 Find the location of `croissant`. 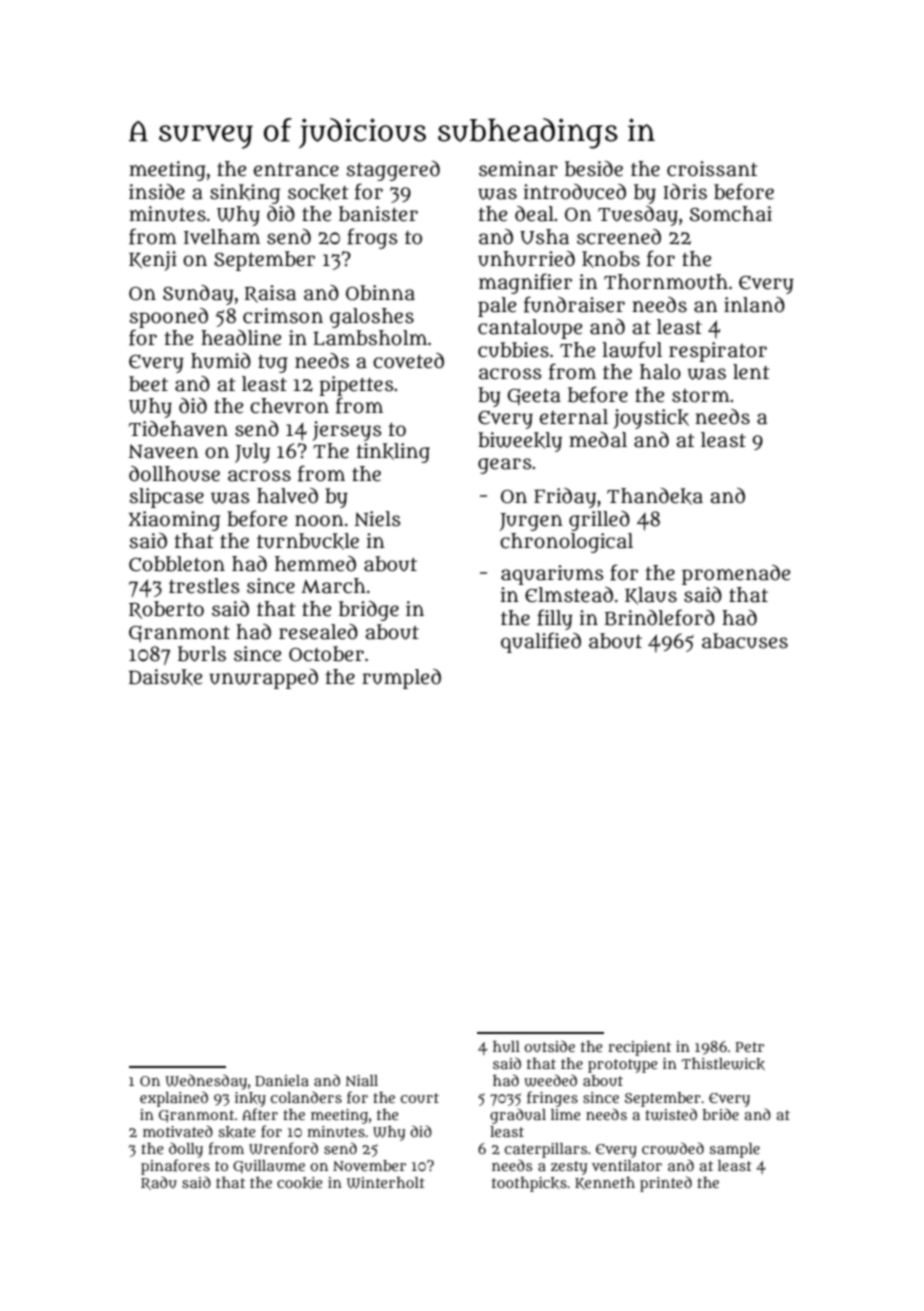

croissant is located at coordinates (712, 169).
